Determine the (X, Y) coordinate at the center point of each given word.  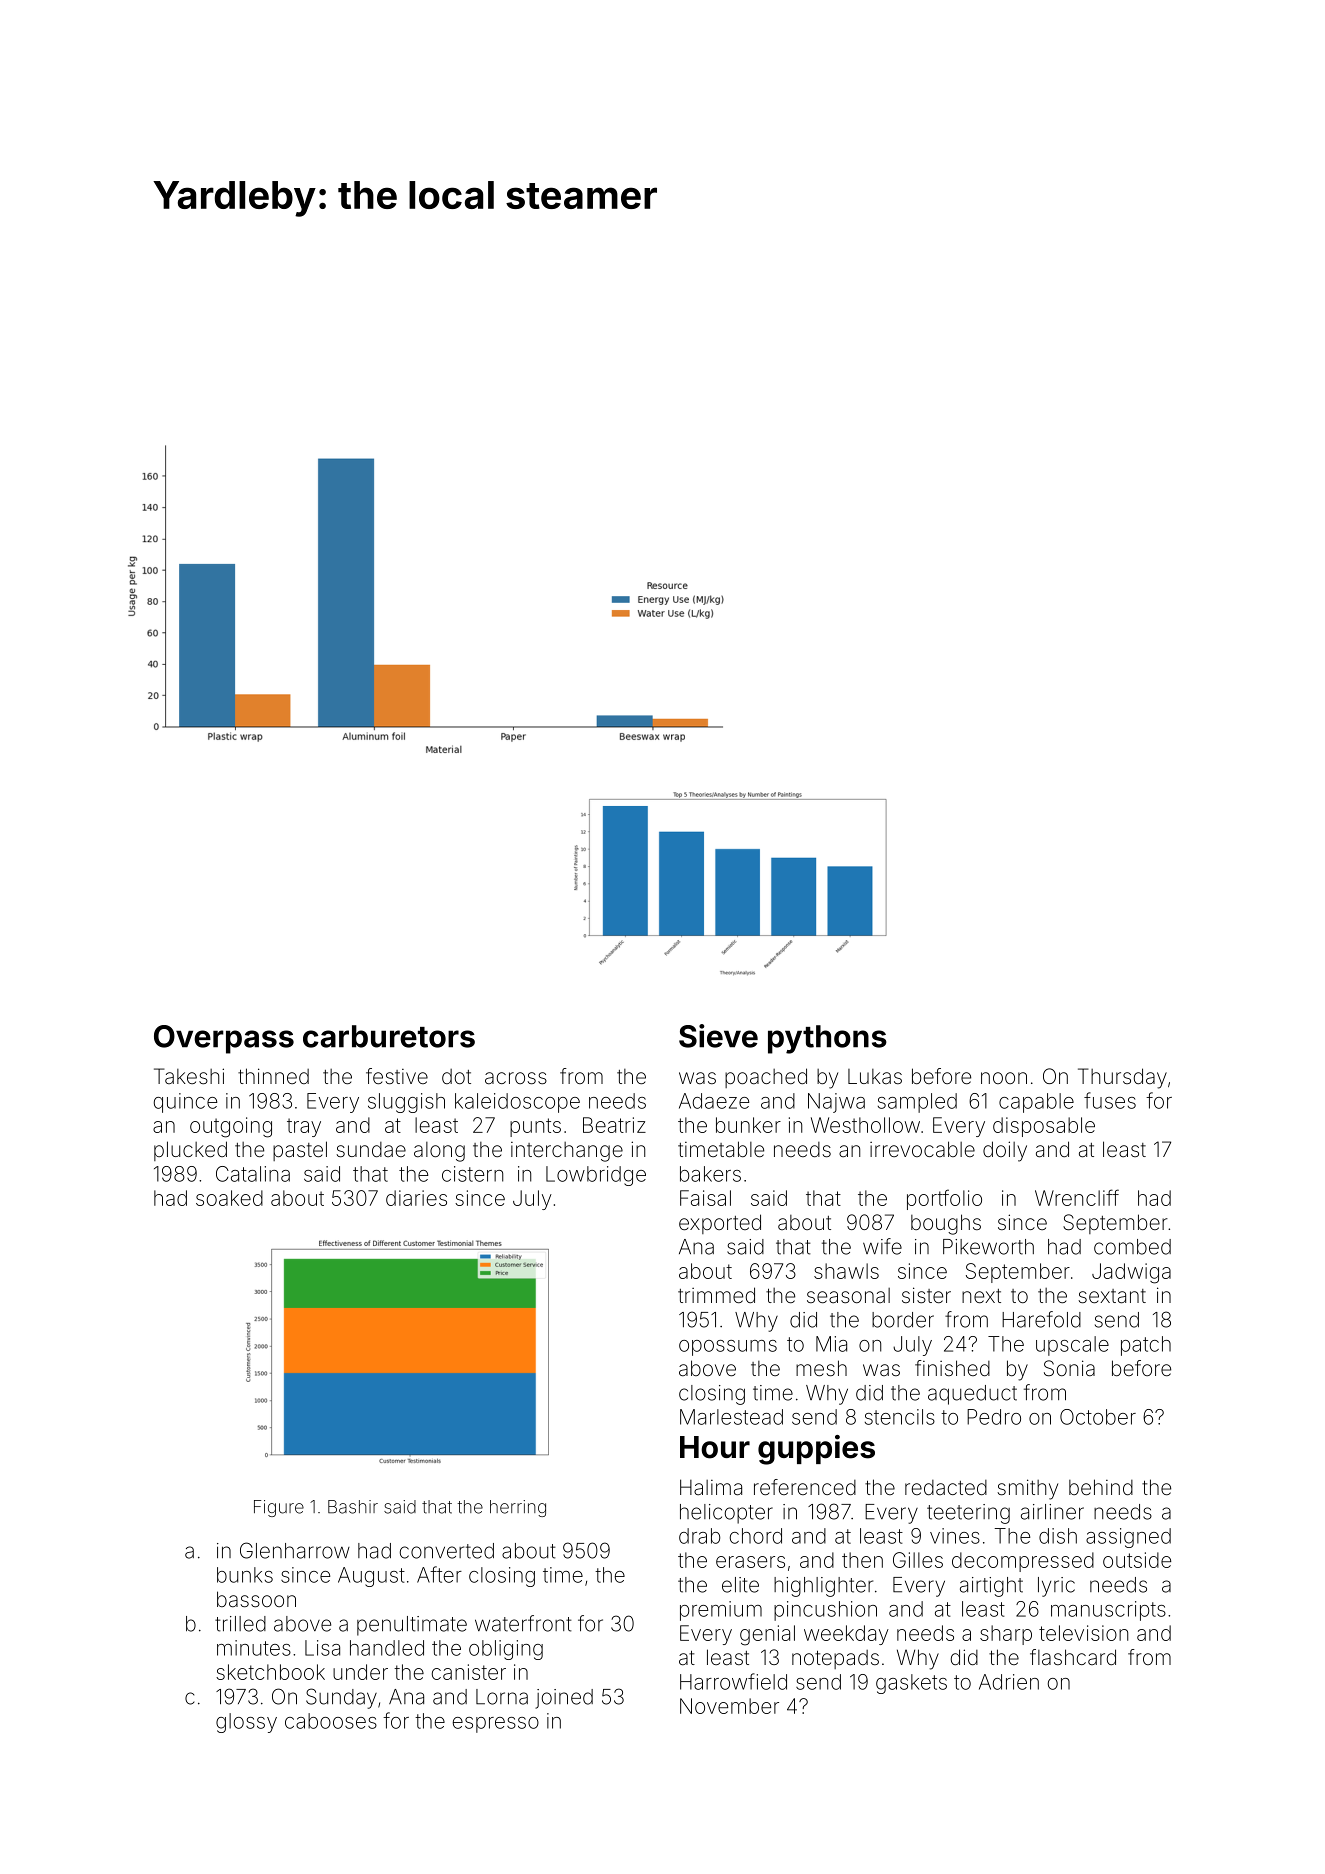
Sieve (718, 1036)
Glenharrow (295, 1550)
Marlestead (731, 1417)
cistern (472, 1174)
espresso (496, 1725)
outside (1137, 1560)
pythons (827, 1039)
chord (756, 1536)
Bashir (353, 1507)
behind (1101, 1487)
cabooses (331, 1721)
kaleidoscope (517, 1103)
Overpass (224, 1039)
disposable (1044, 1127)
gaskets (911, 1684)
